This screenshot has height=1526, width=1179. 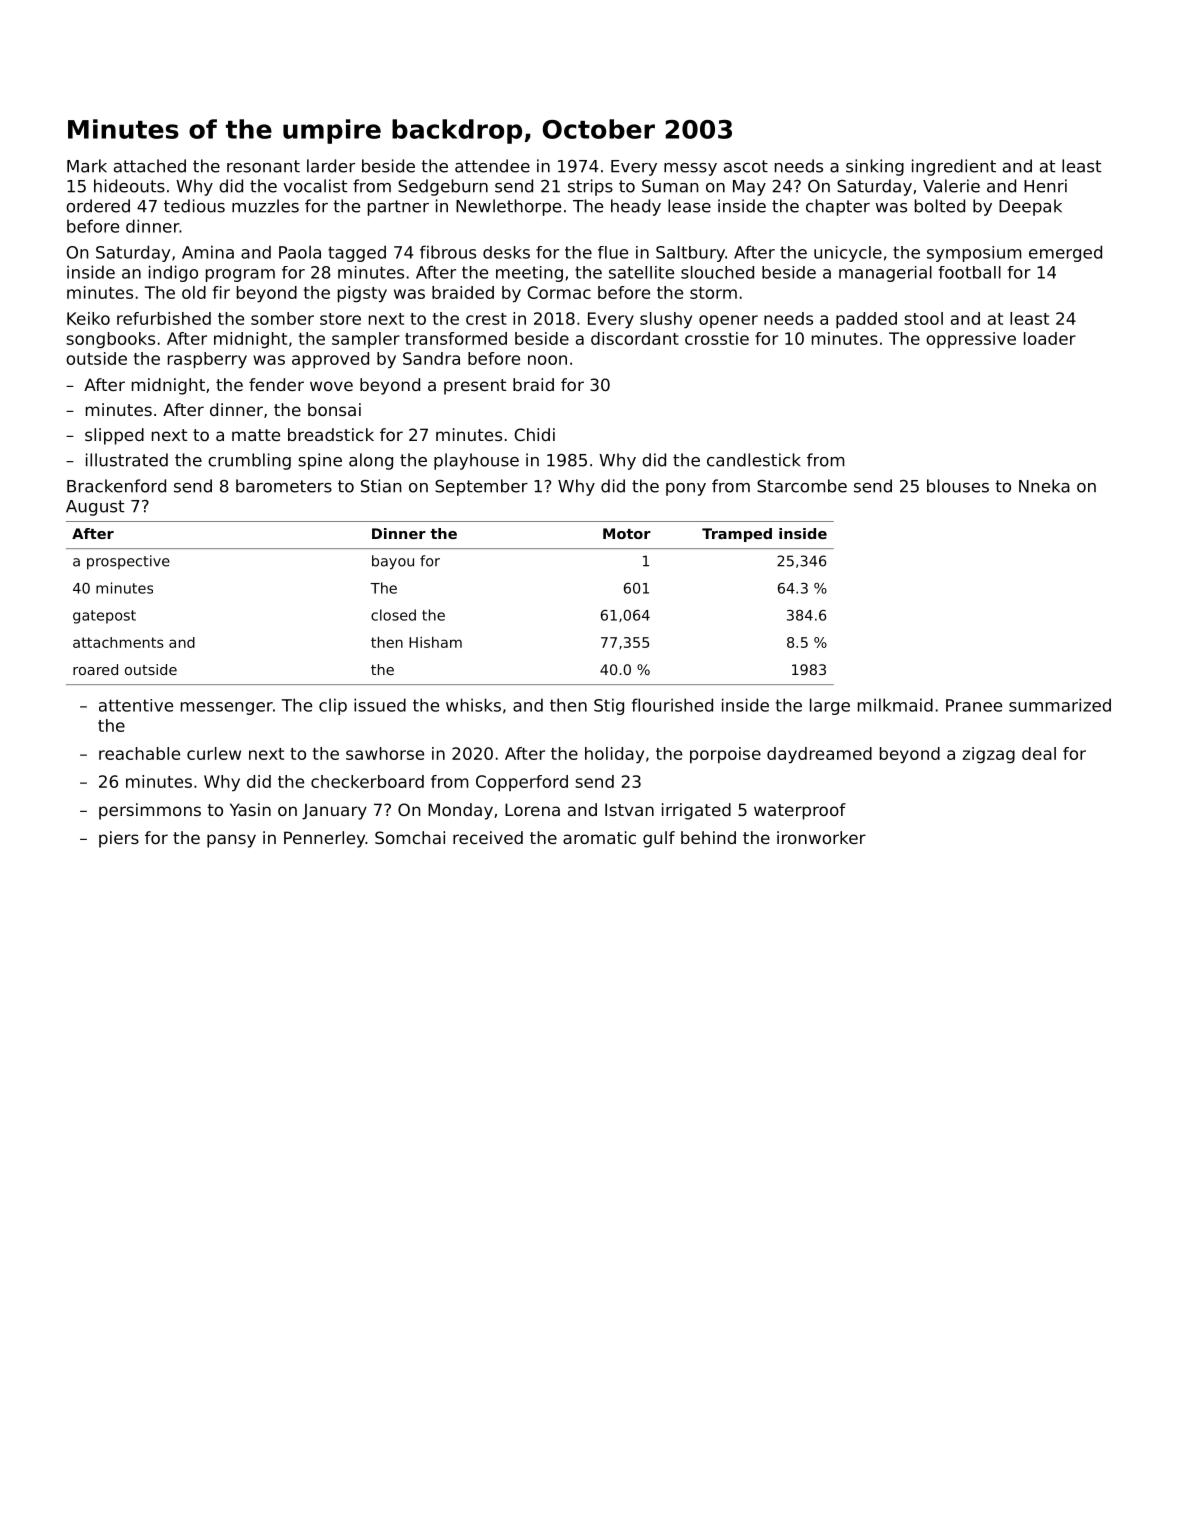 What do you see at coordinates (114, 436) in the screenshot?
I see `slipped` at bounding box center [114, 436].
